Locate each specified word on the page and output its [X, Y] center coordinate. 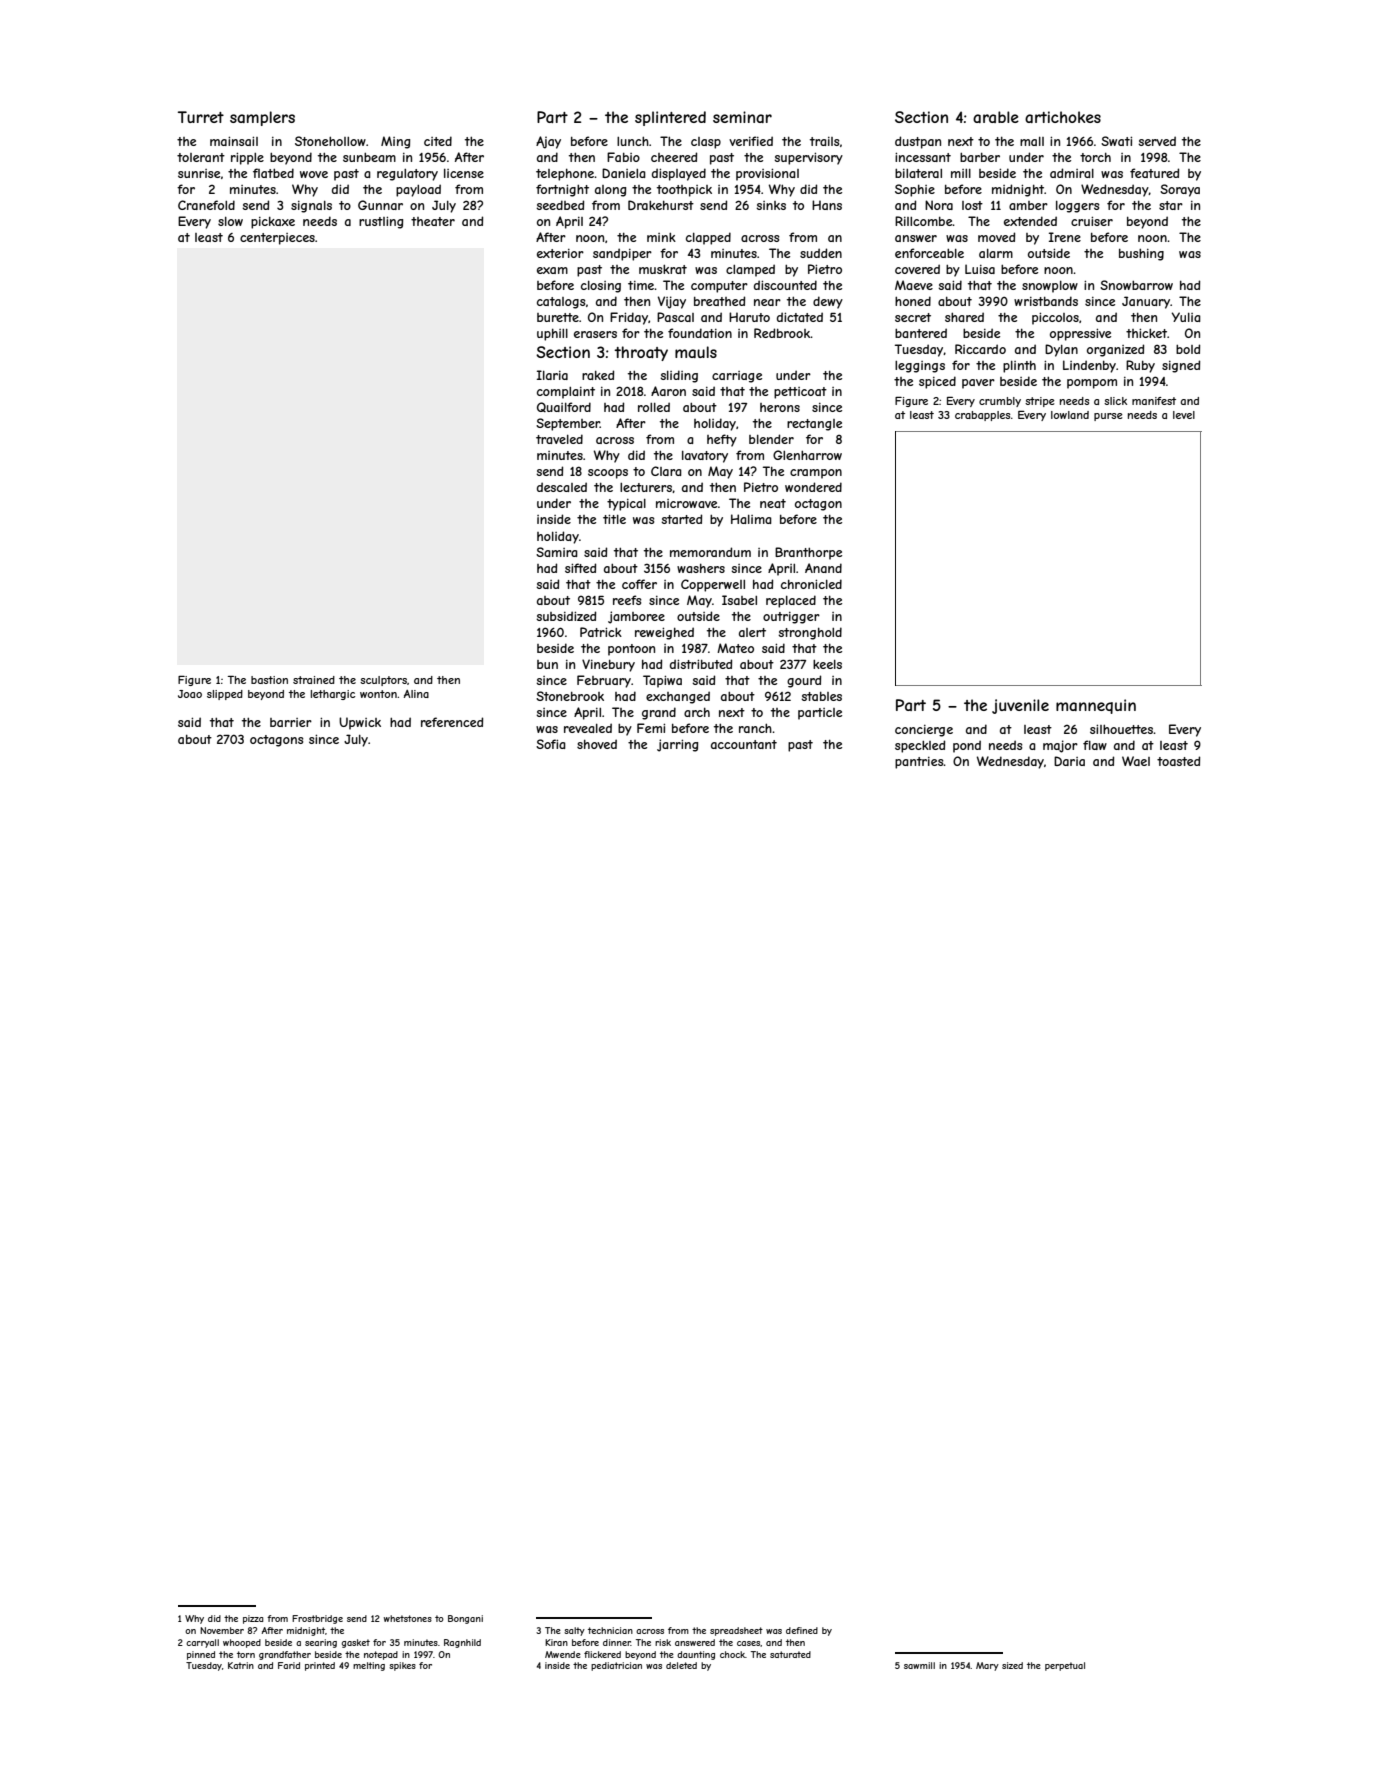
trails [825, 141]
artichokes [1063, 117]
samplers [262, 118]
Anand [823, 568]
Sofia [551, 744]
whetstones [408, 1618]
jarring [677, 745]
